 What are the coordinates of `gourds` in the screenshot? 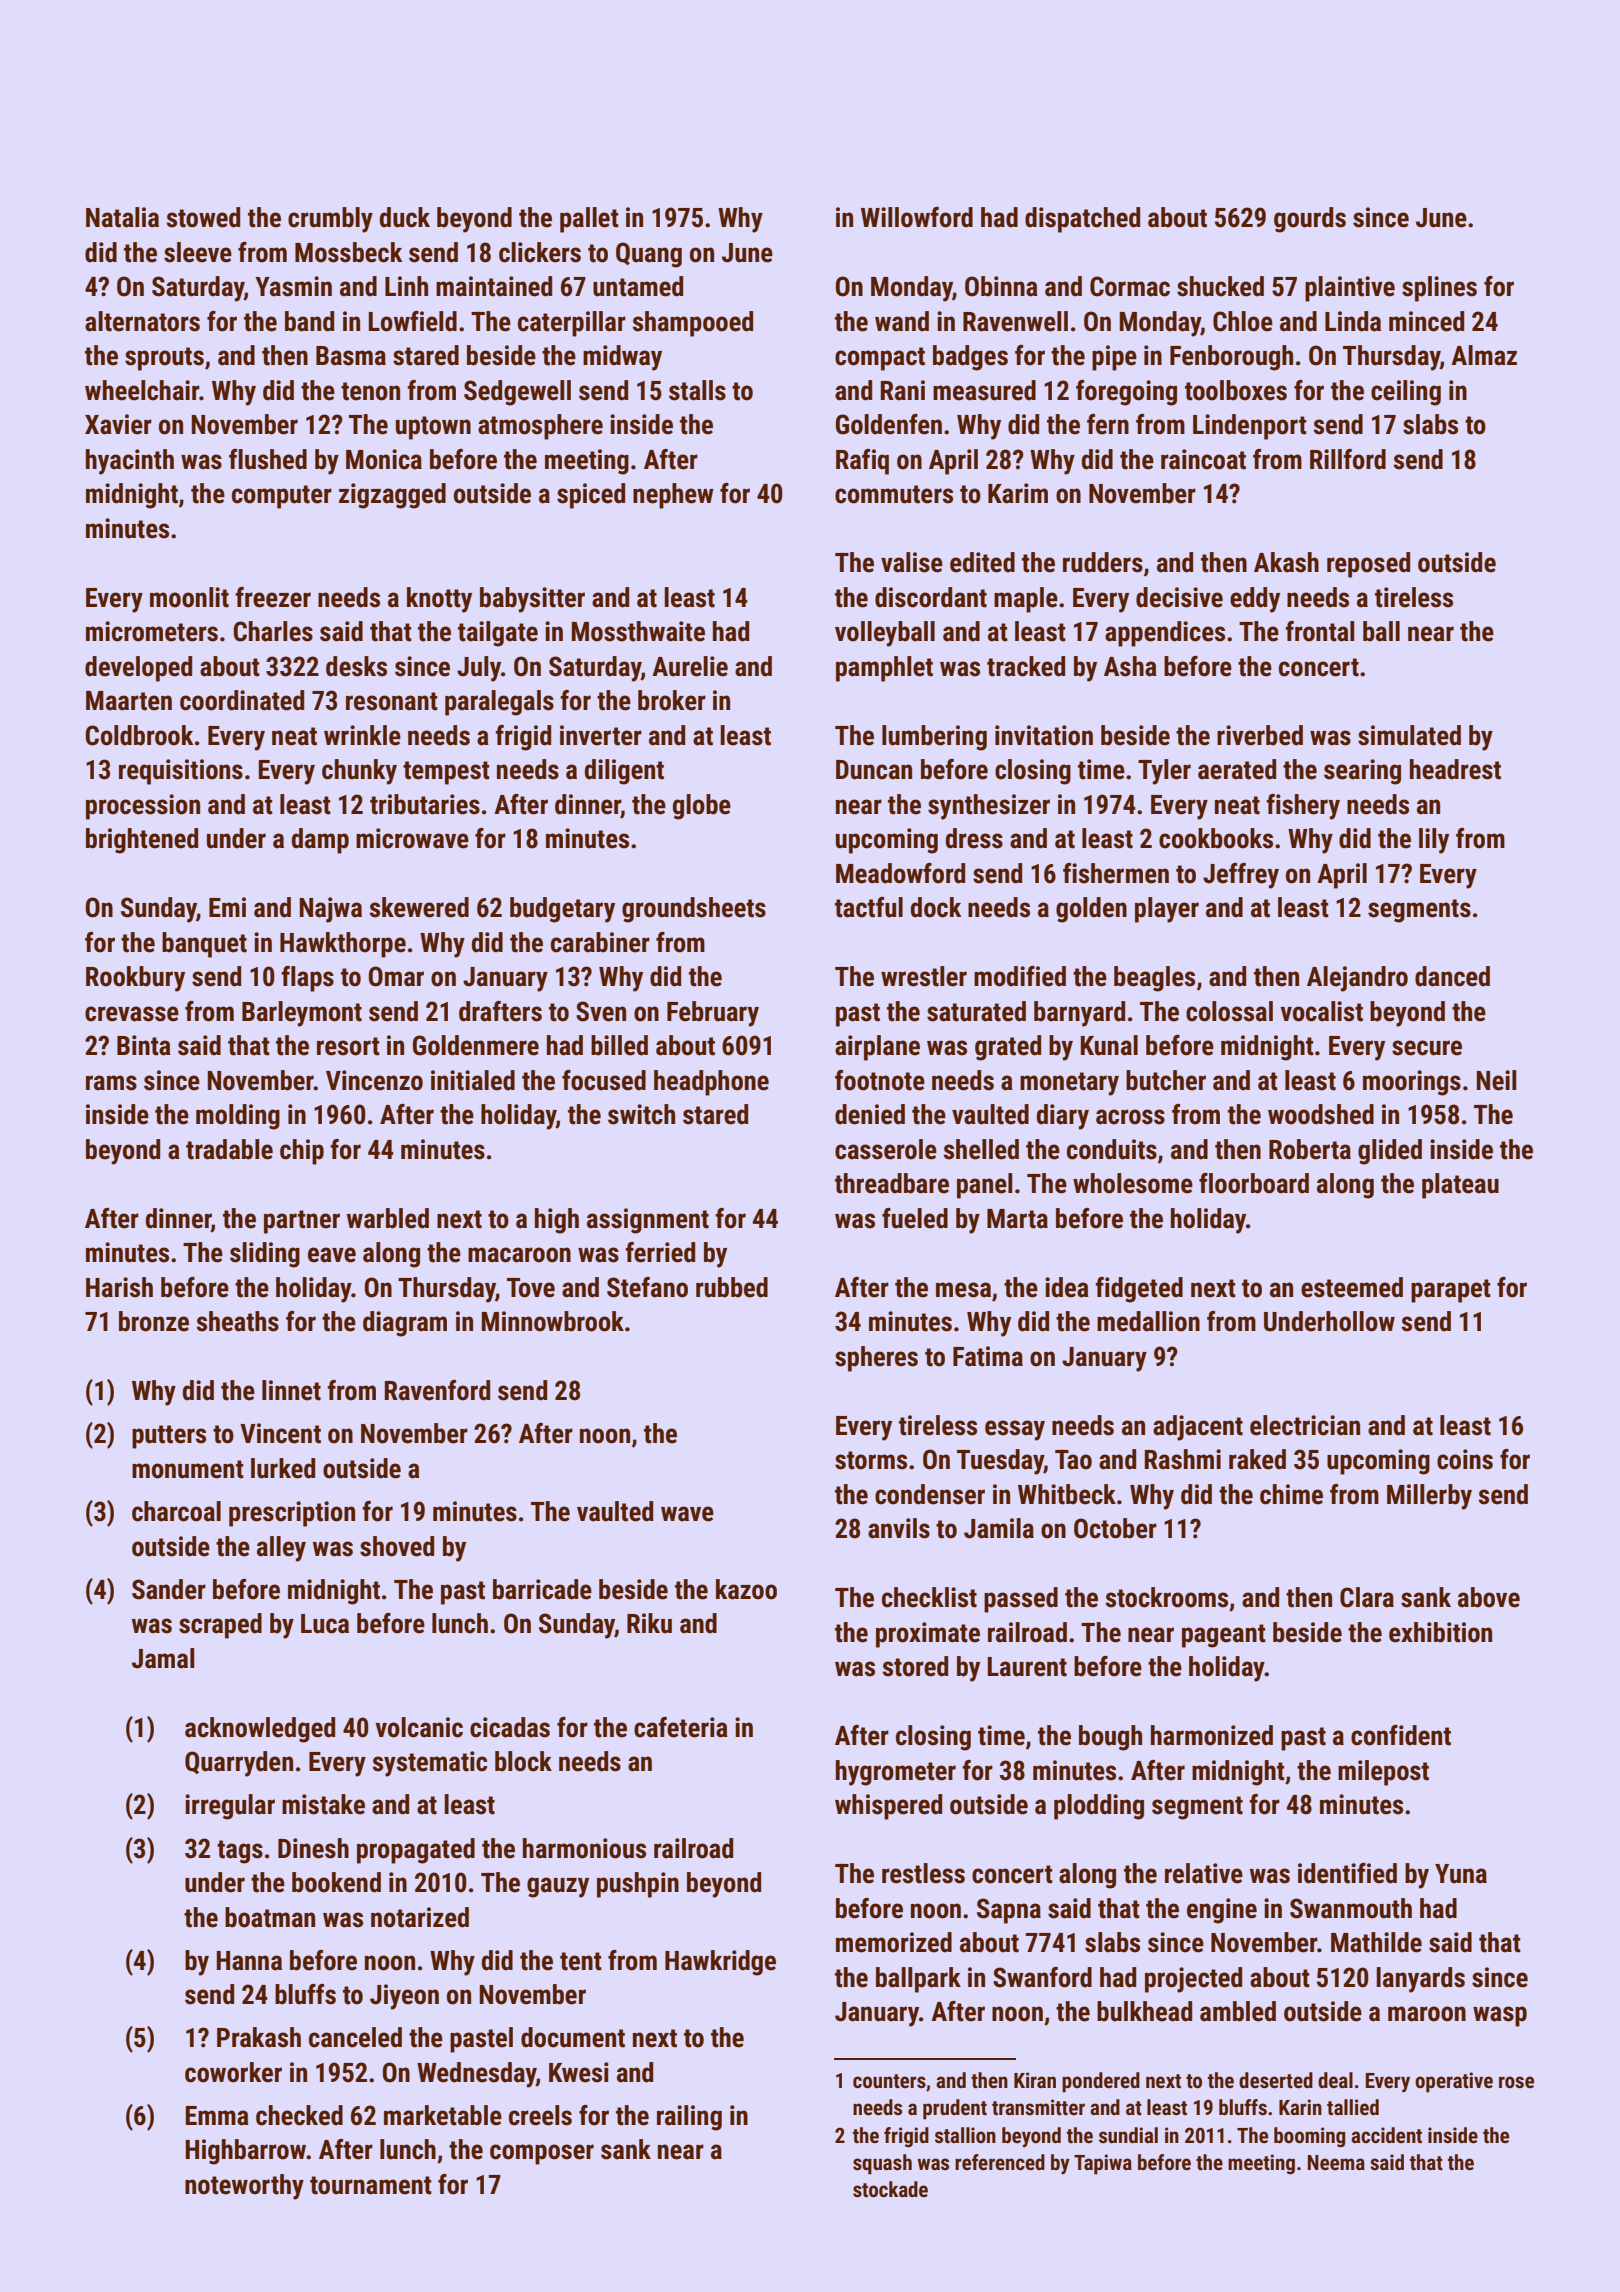 It's located at (1310, 220).
